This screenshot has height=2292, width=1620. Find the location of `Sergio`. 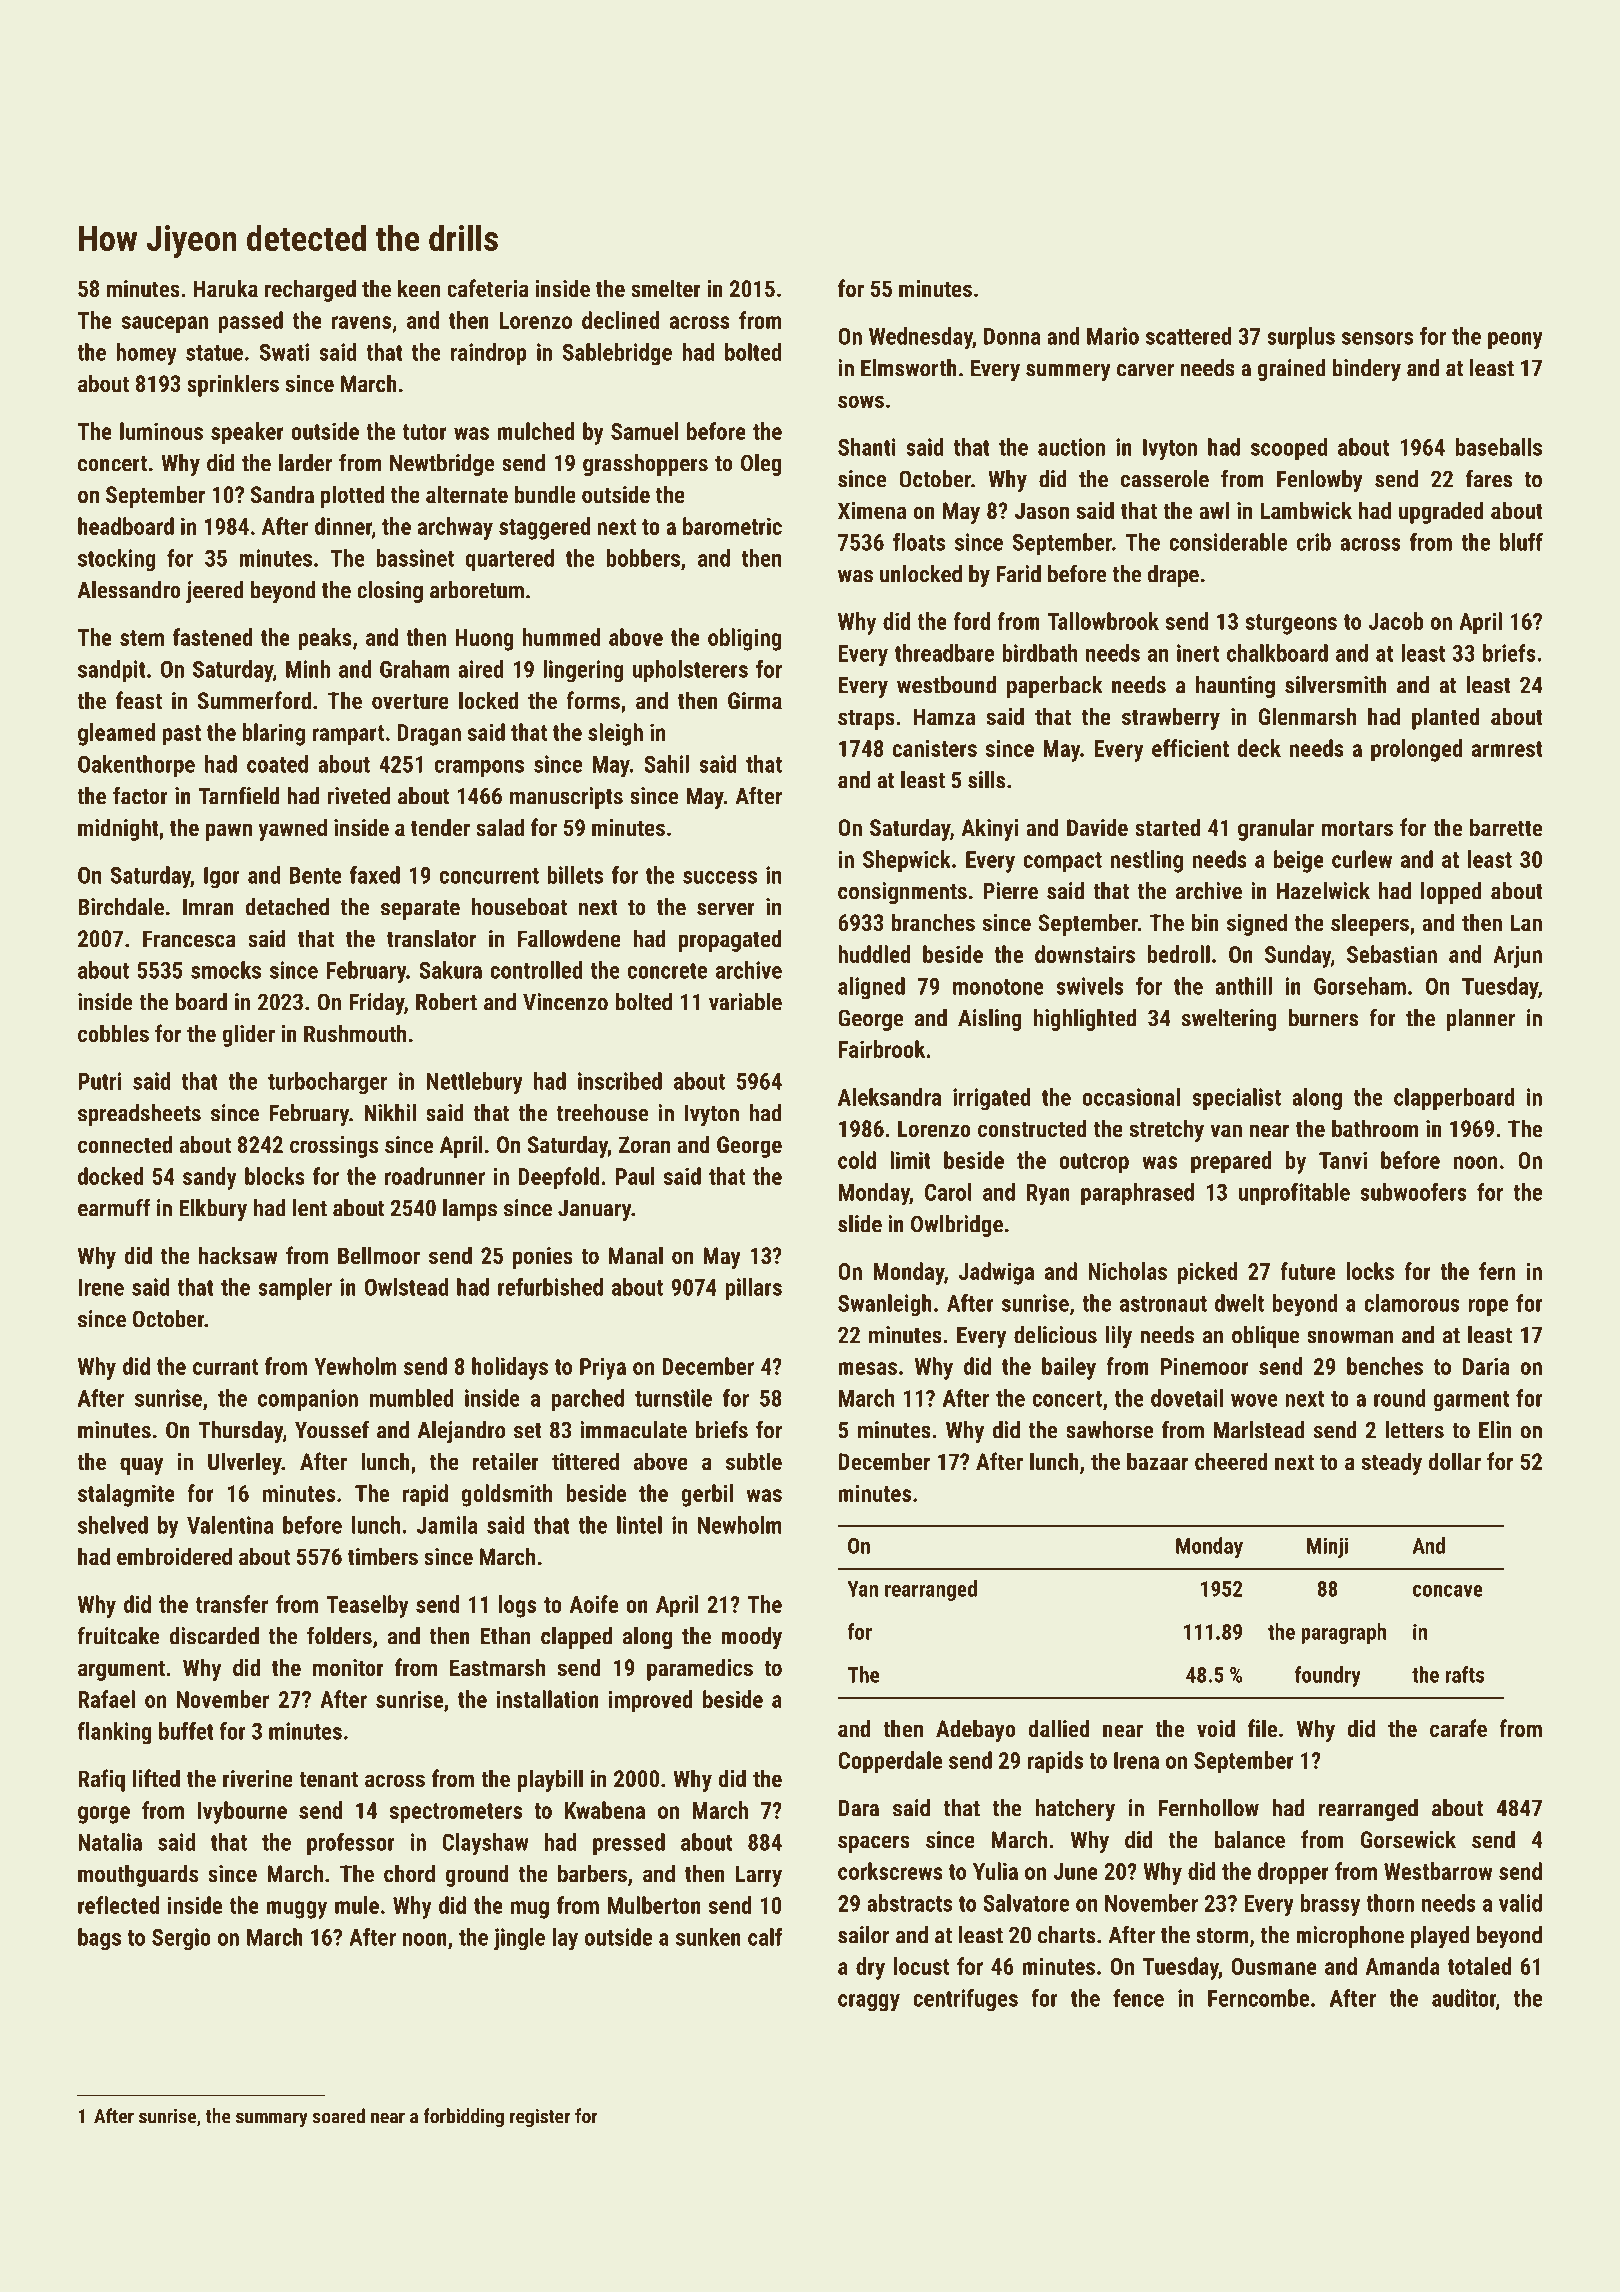

Sergio is located at coordinates (181, 1939).
